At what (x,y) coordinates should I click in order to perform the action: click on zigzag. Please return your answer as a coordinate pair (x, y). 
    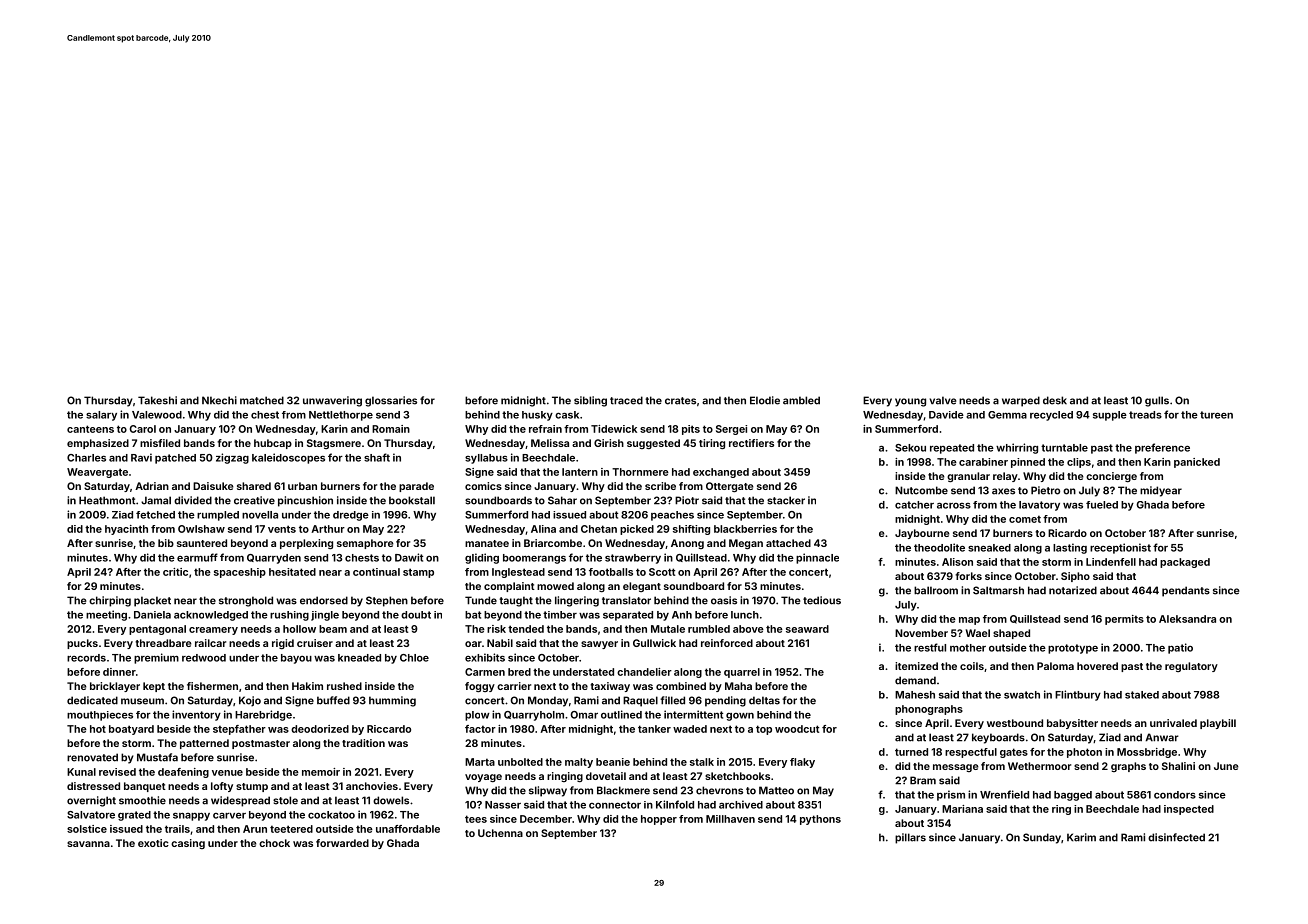
    Looking at the image, I should click on (232, 458).
